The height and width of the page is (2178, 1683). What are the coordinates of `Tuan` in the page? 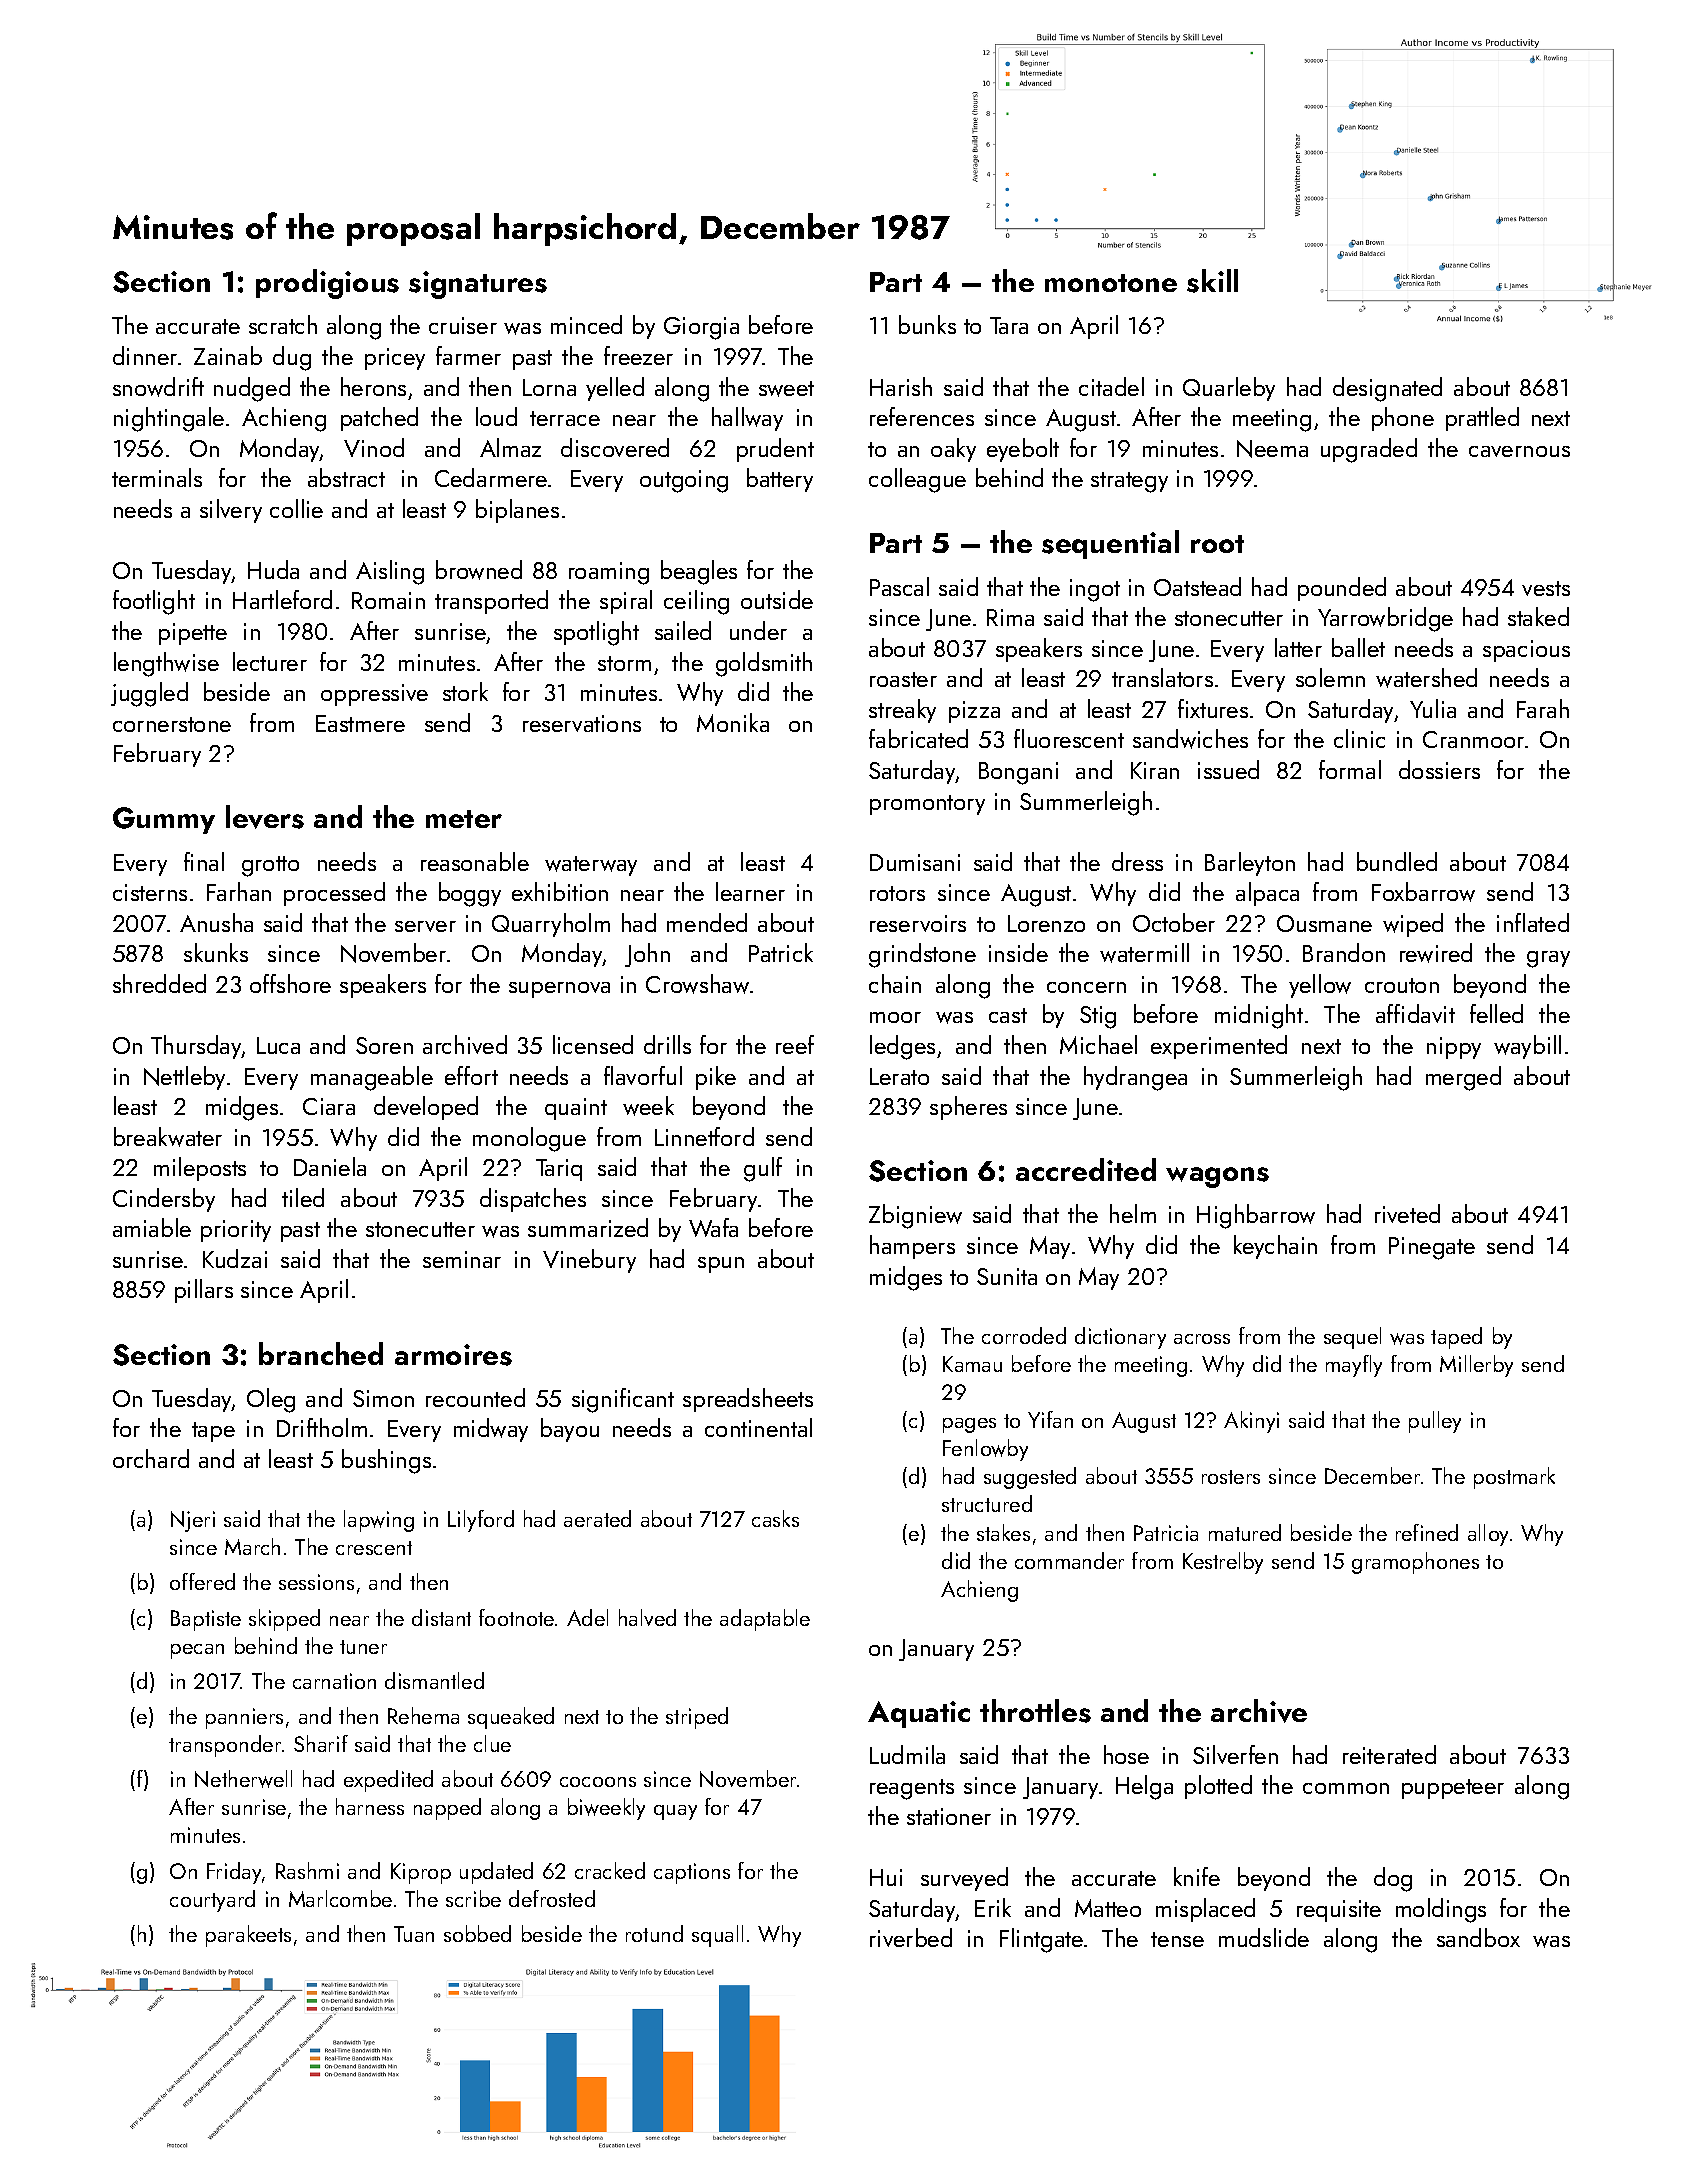 It's located at (414, 1934).
